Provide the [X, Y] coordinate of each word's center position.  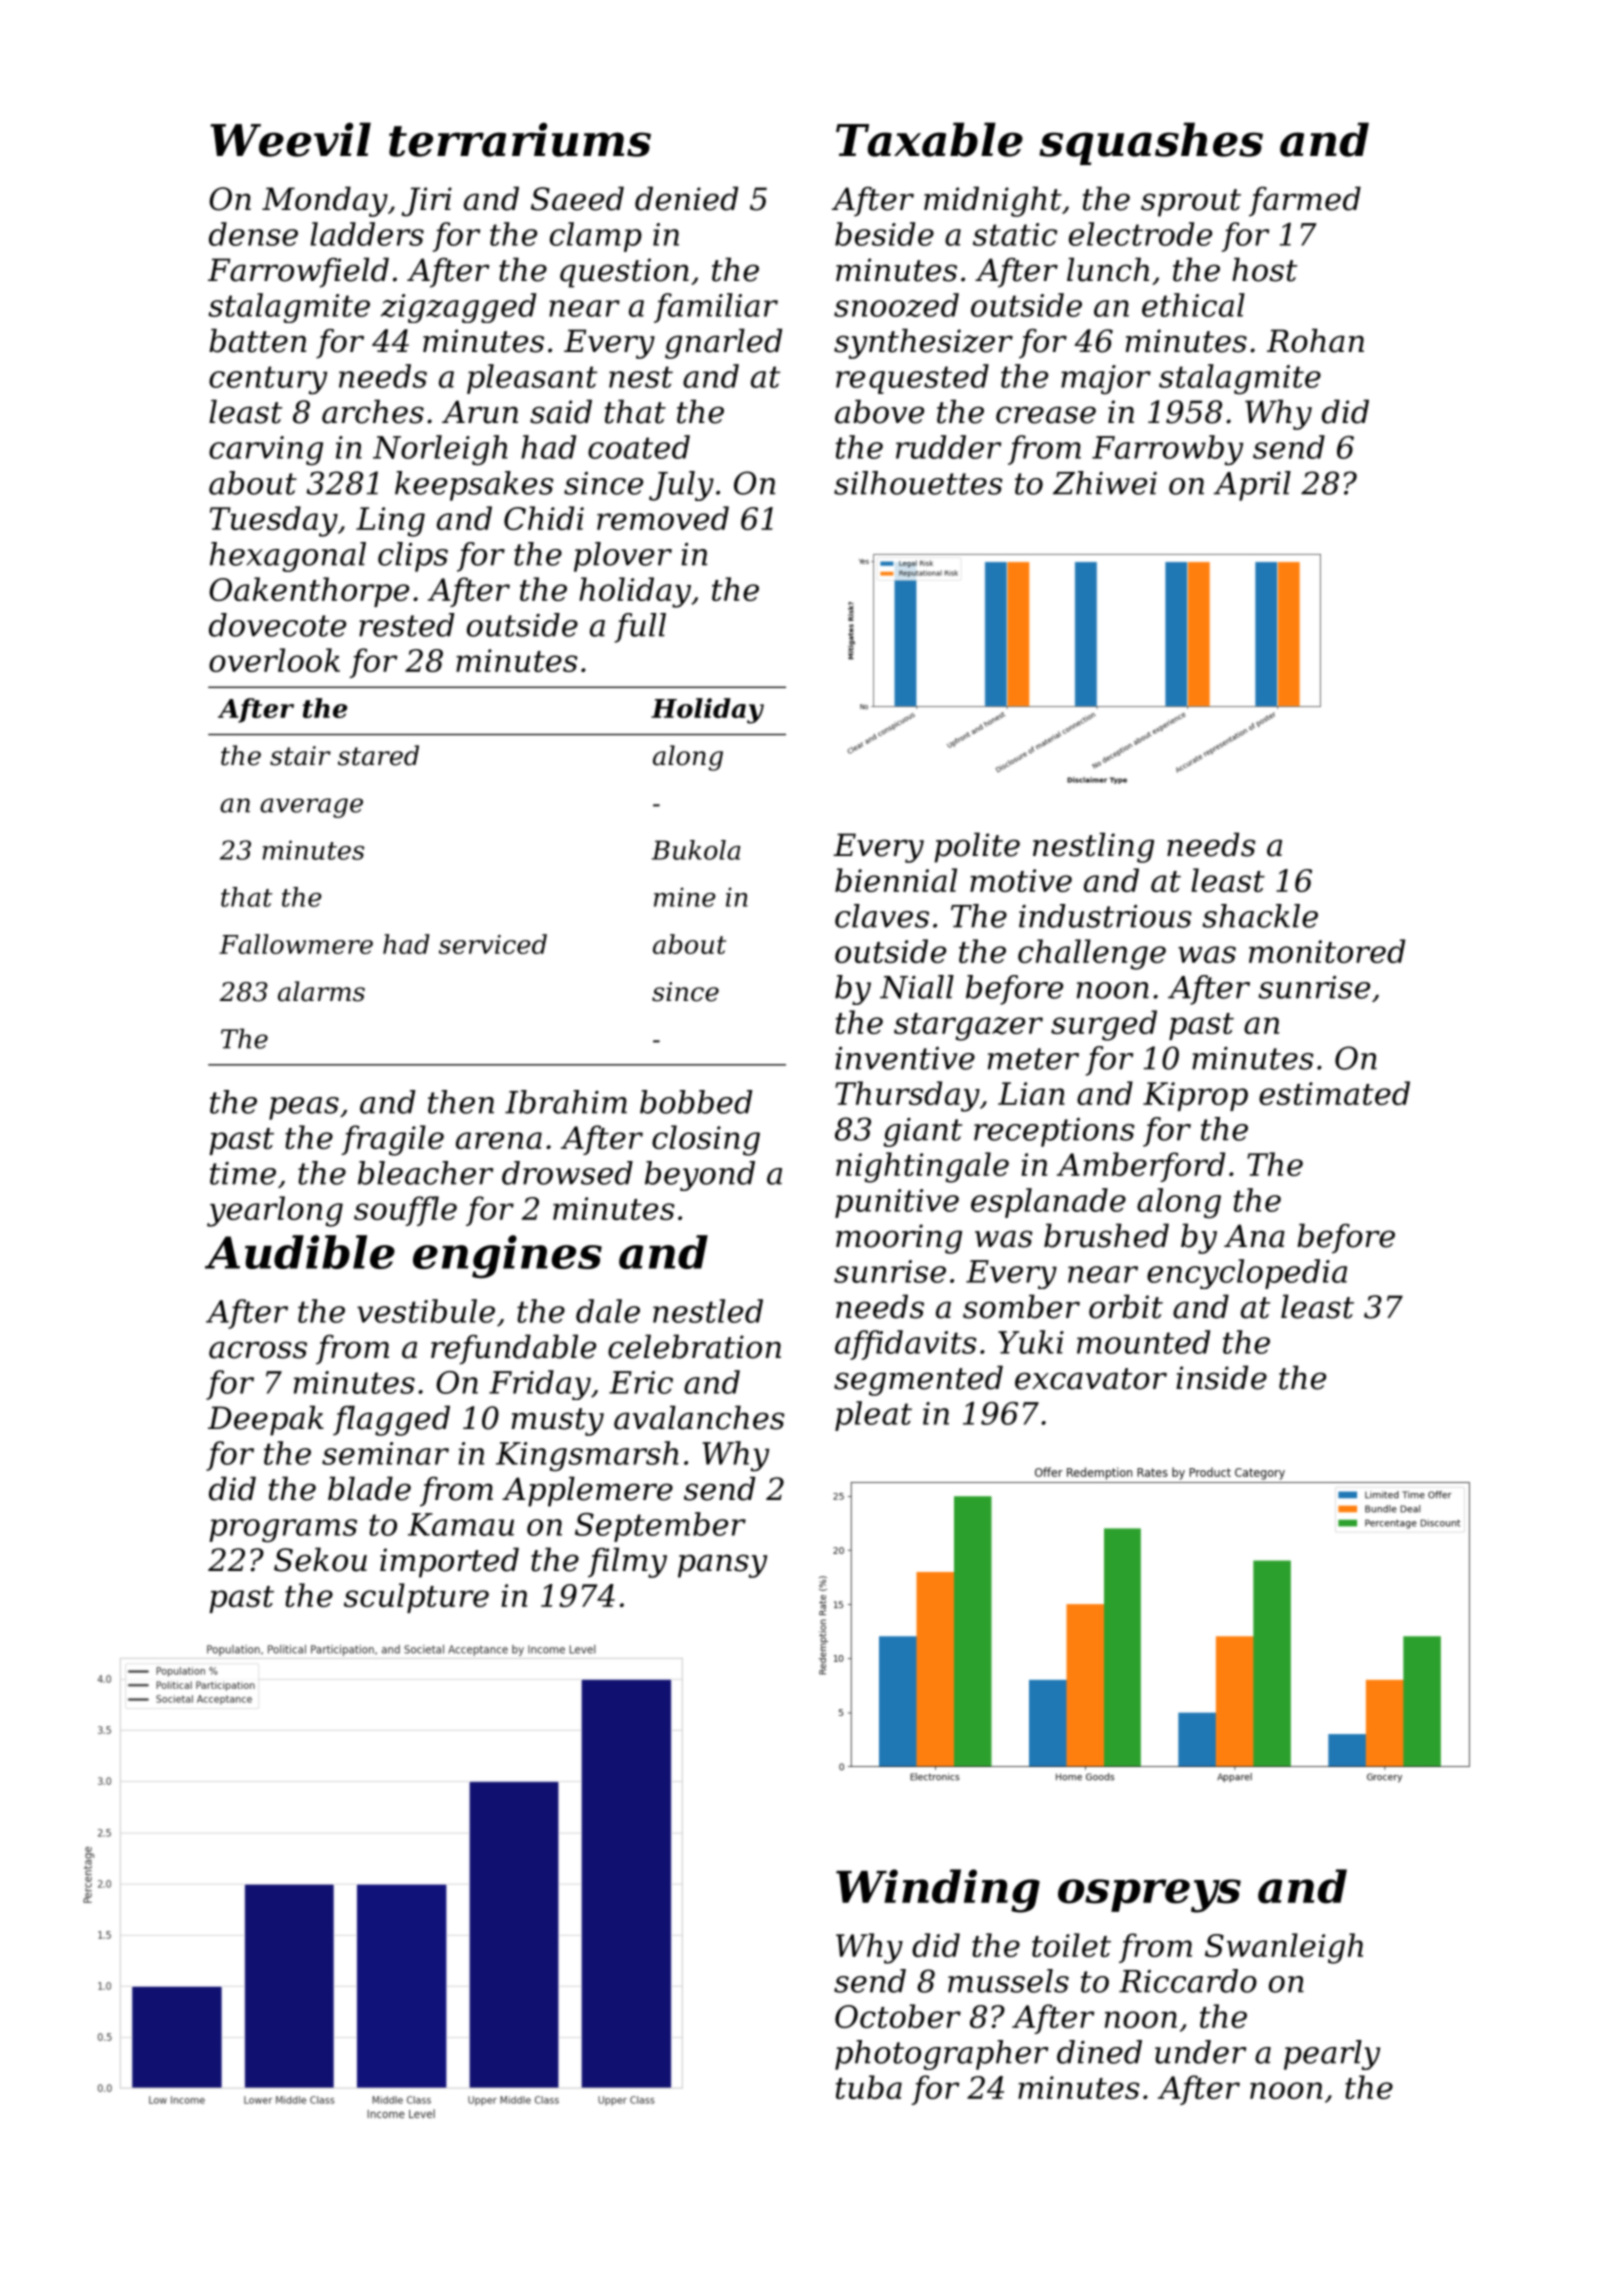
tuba [869, 2087]
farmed [1305, 201]
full [640, 628]
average [311, 808]
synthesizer [923, 343]
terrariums [520, 140]
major [1106, 380]
